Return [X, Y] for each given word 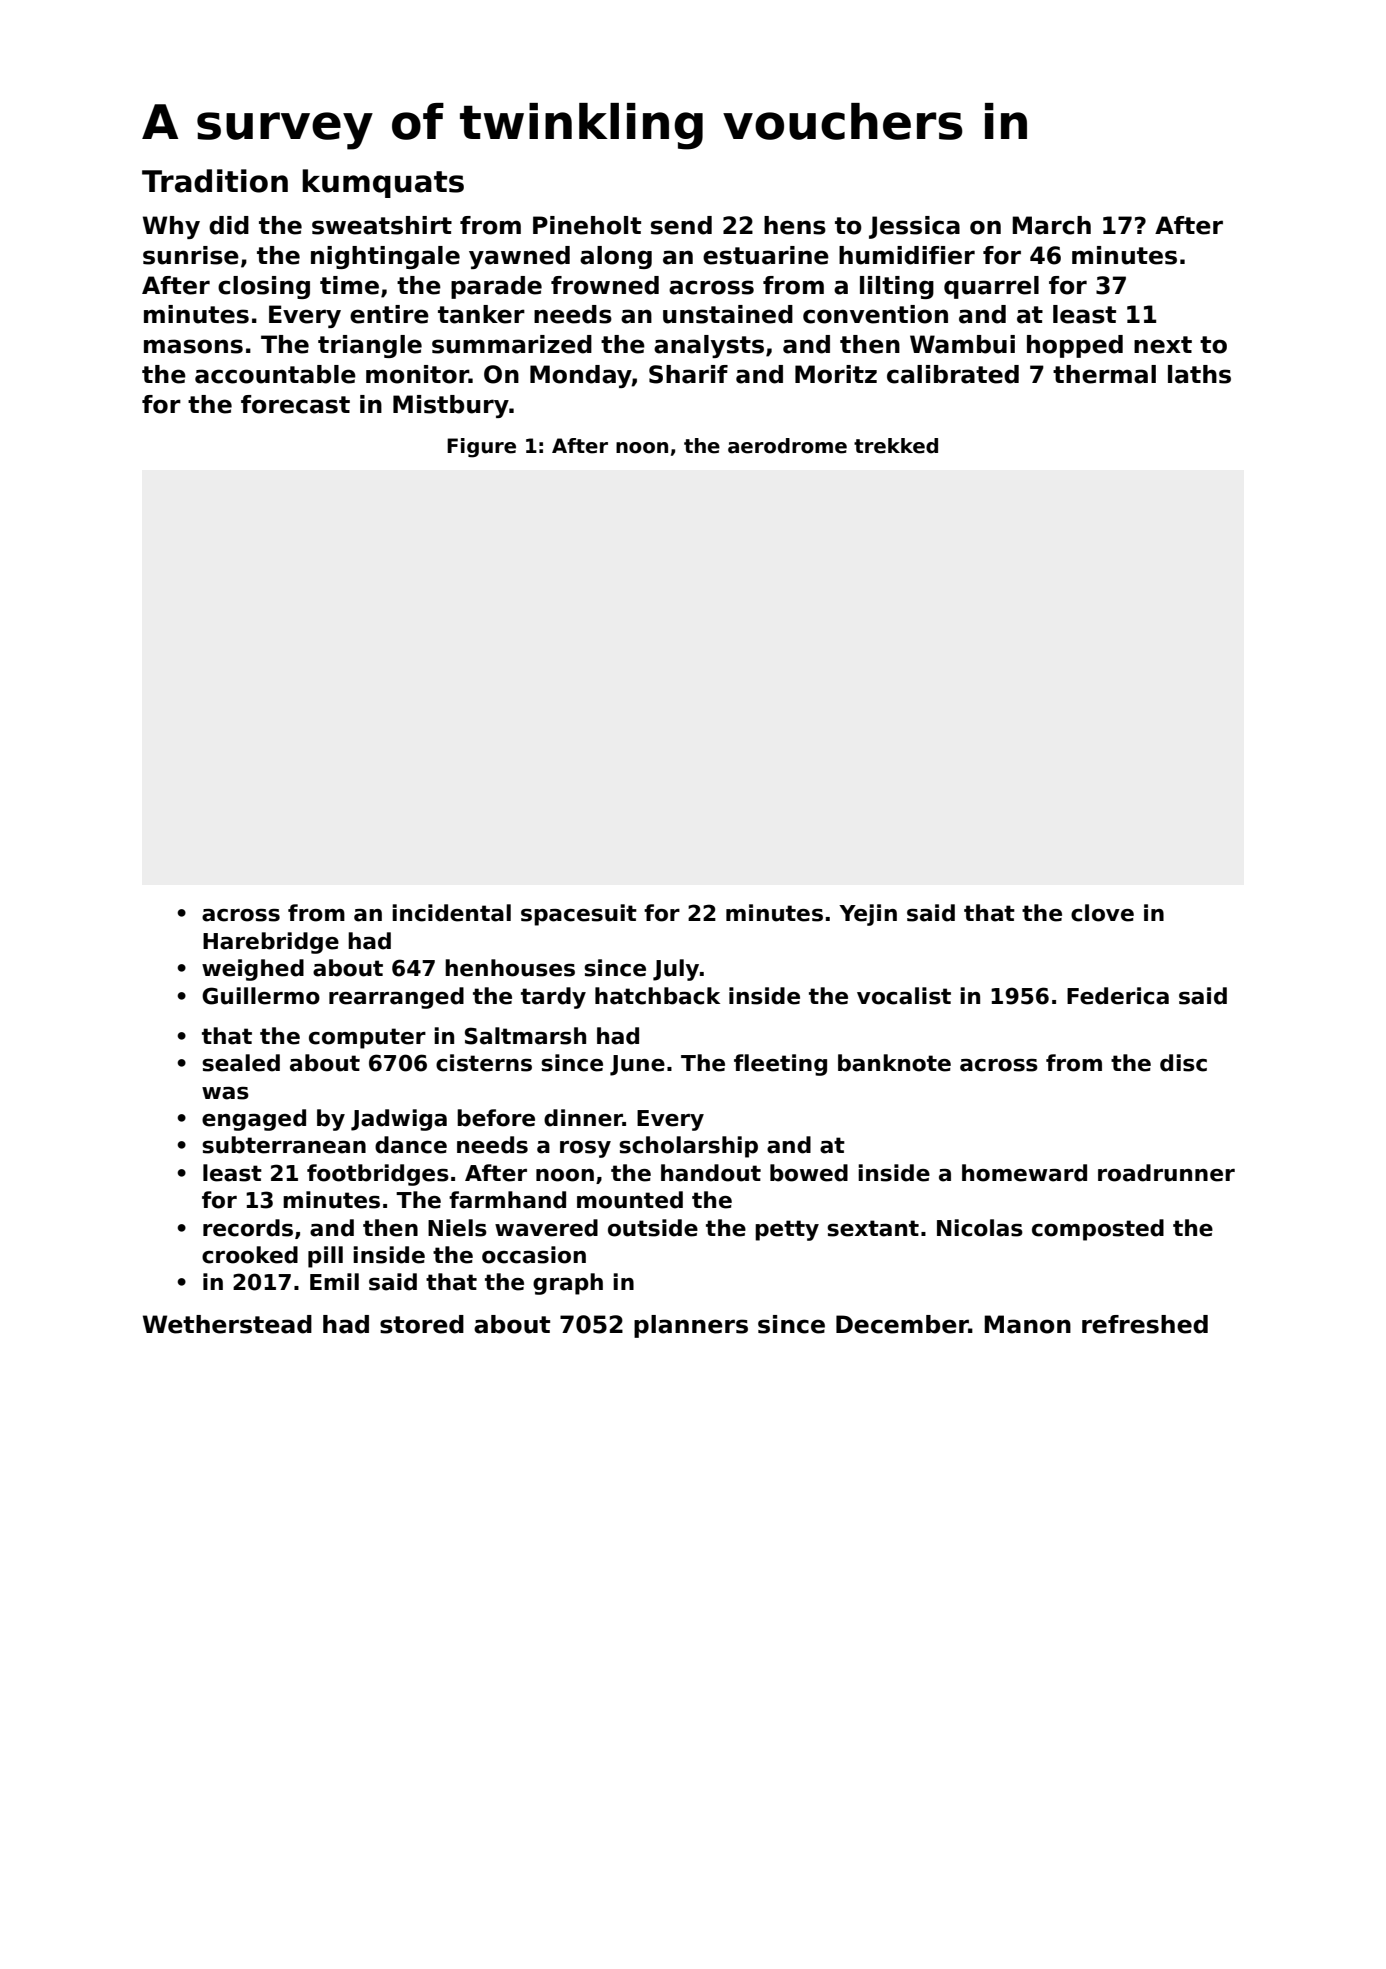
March [1051, 225]
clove [1102, 913]
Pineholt [587, 225]
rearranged [396, 998]
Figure [481, 448]
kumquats [383, 183]
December [902, 1324]
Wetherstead [227, 1324]
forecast [295, 404]
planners [691, 1326]
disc [1183, 1063]
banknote [894, 1063]
